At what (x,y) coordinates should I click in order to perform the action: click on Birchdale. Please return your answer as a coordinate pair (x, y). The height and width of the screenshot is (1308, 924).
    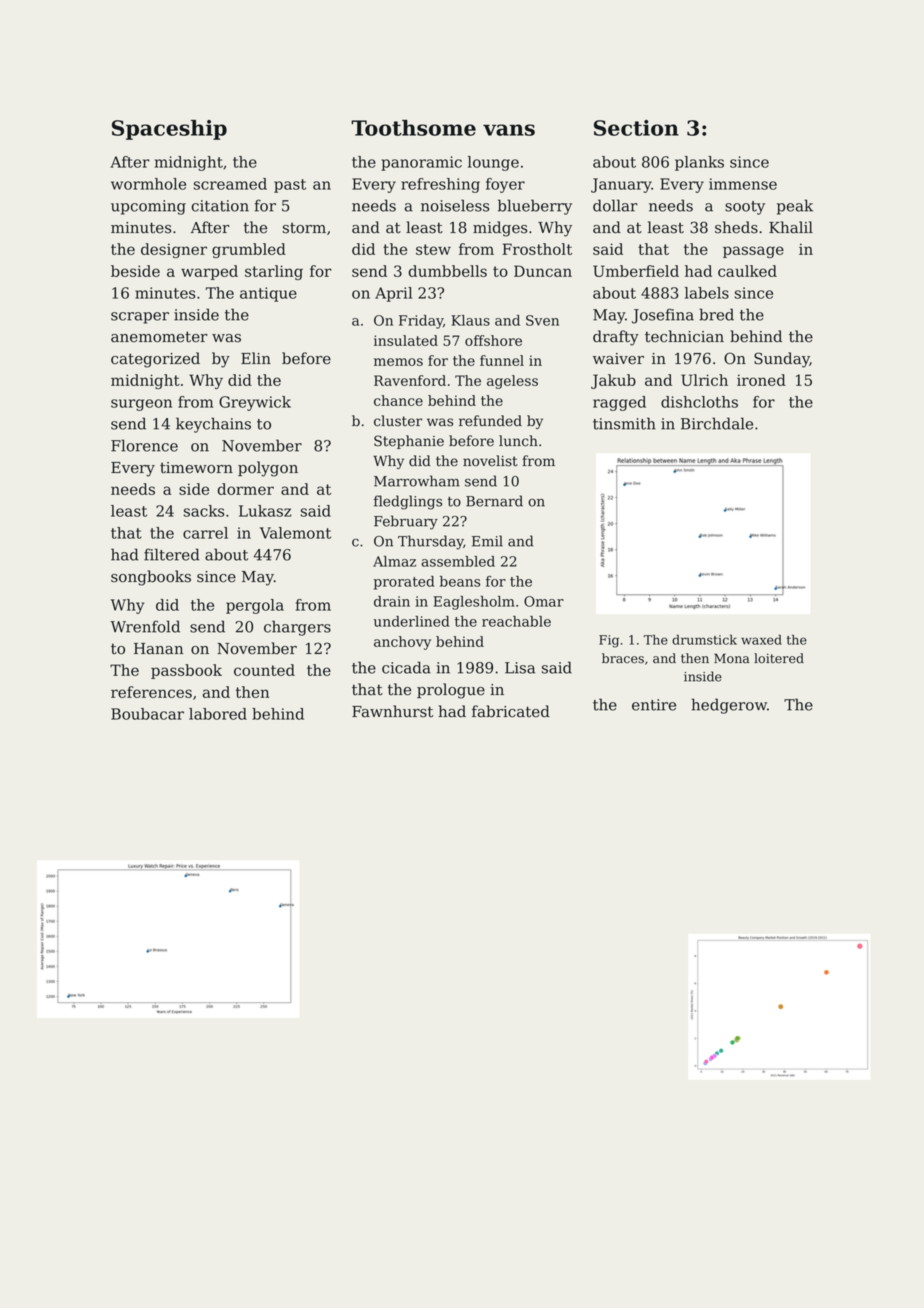
    Looking at the image, I should click on (717, 423).
